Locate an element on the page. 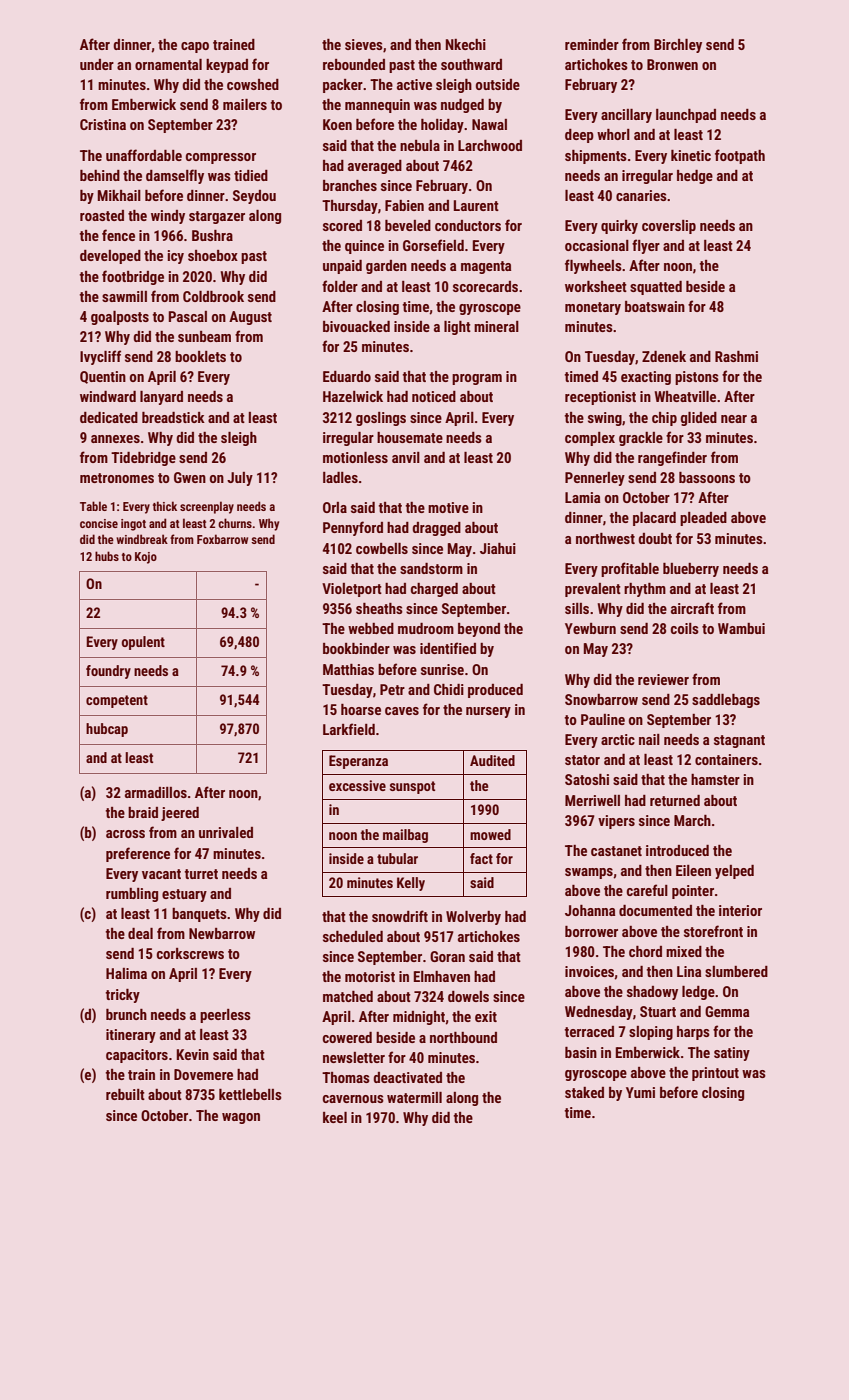 The height and width of the page is (1400, 849). Birchley is located at coordinates (678, 46).
